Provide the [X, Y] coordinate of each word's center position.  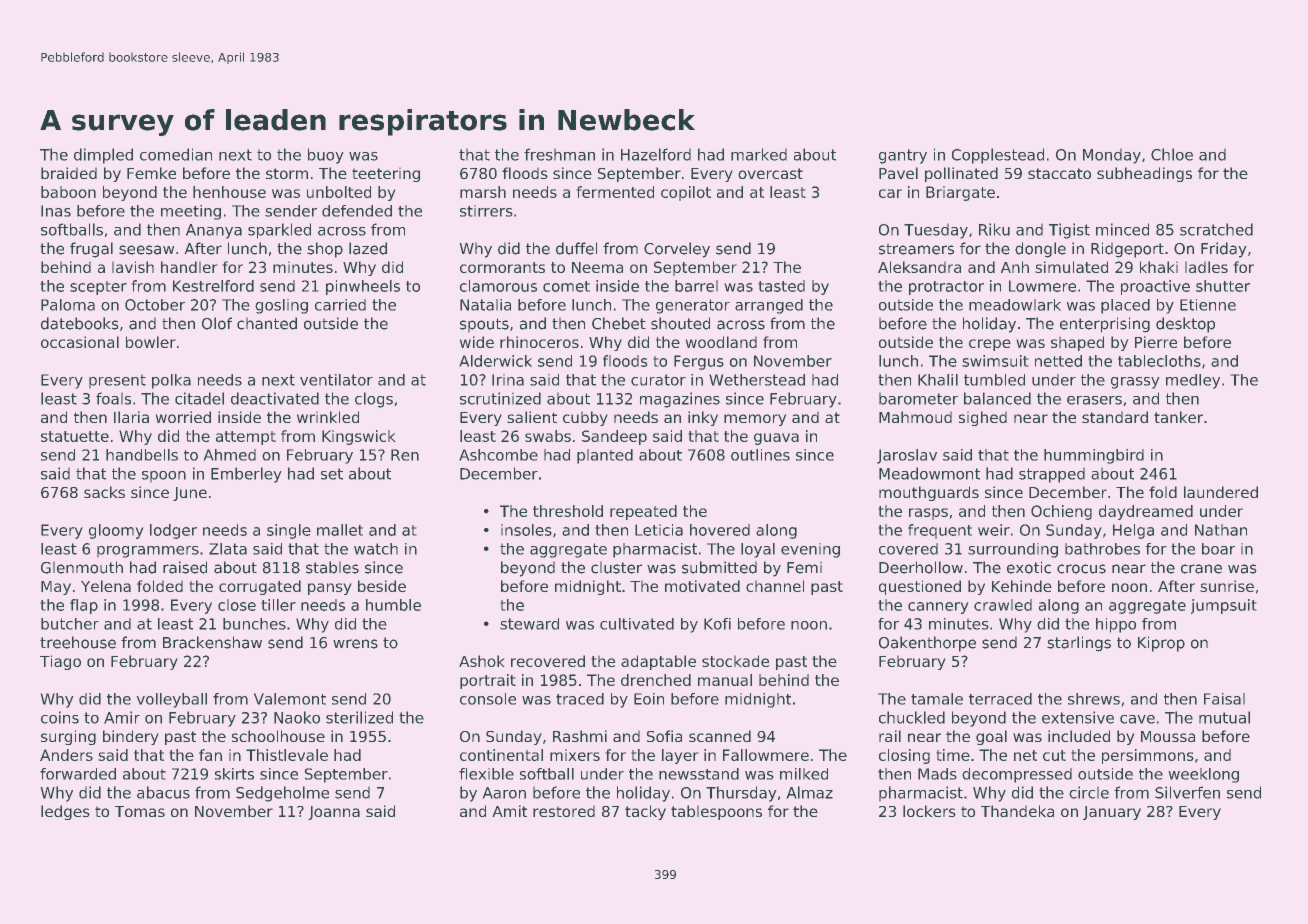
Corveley [677, 250]
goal [991, 737]
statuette [75, 436]
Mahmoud [915, 417]
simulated [1071, 267]
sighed [983, 418]
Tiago [60, 662]
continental [501, 755]
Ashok [482, 661]
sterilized [359, 717]
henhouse [229, 192]
